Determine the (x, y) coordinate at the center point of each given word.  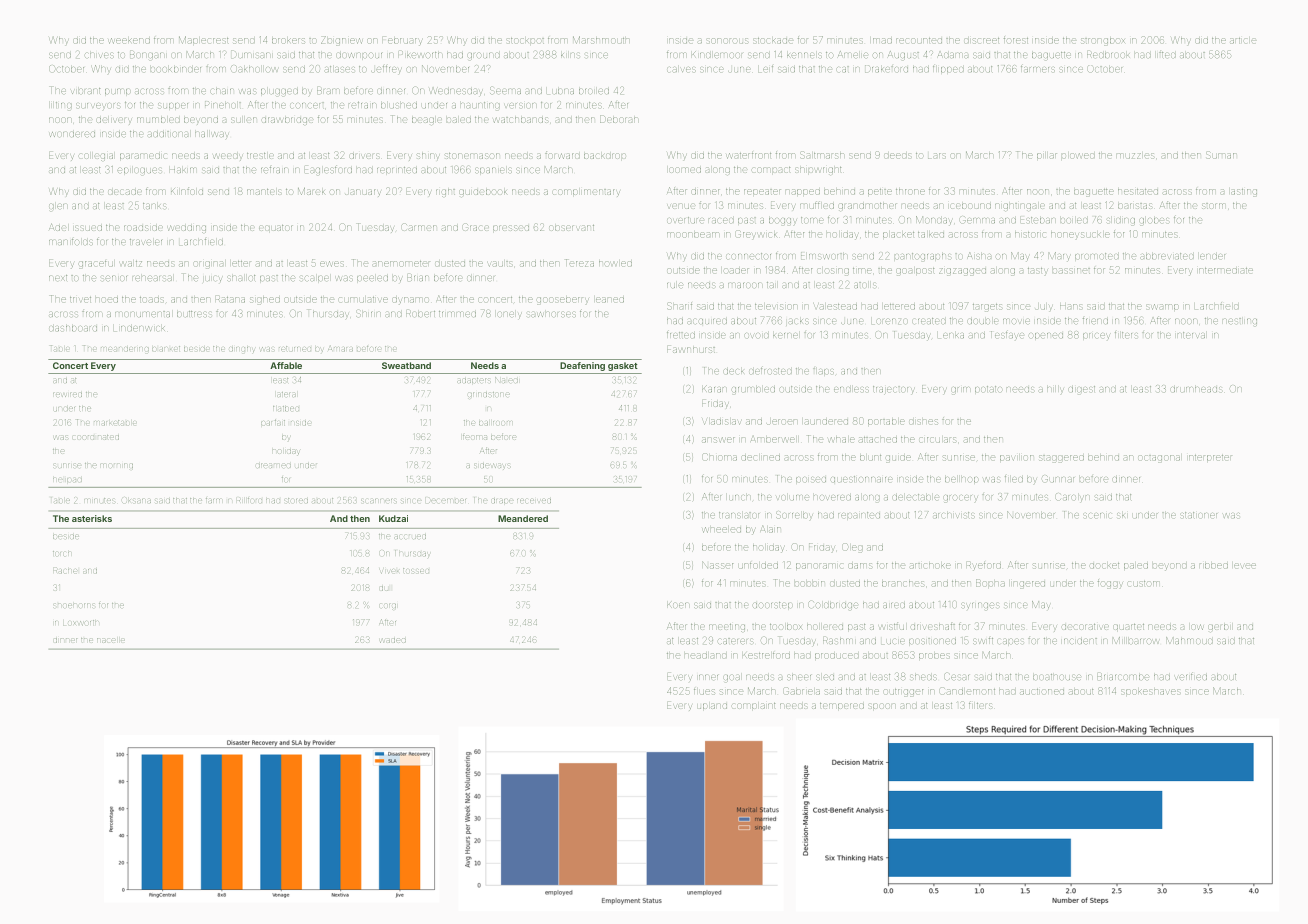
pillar (1047, 156)
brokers (288, 41)
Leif (765, 69)
